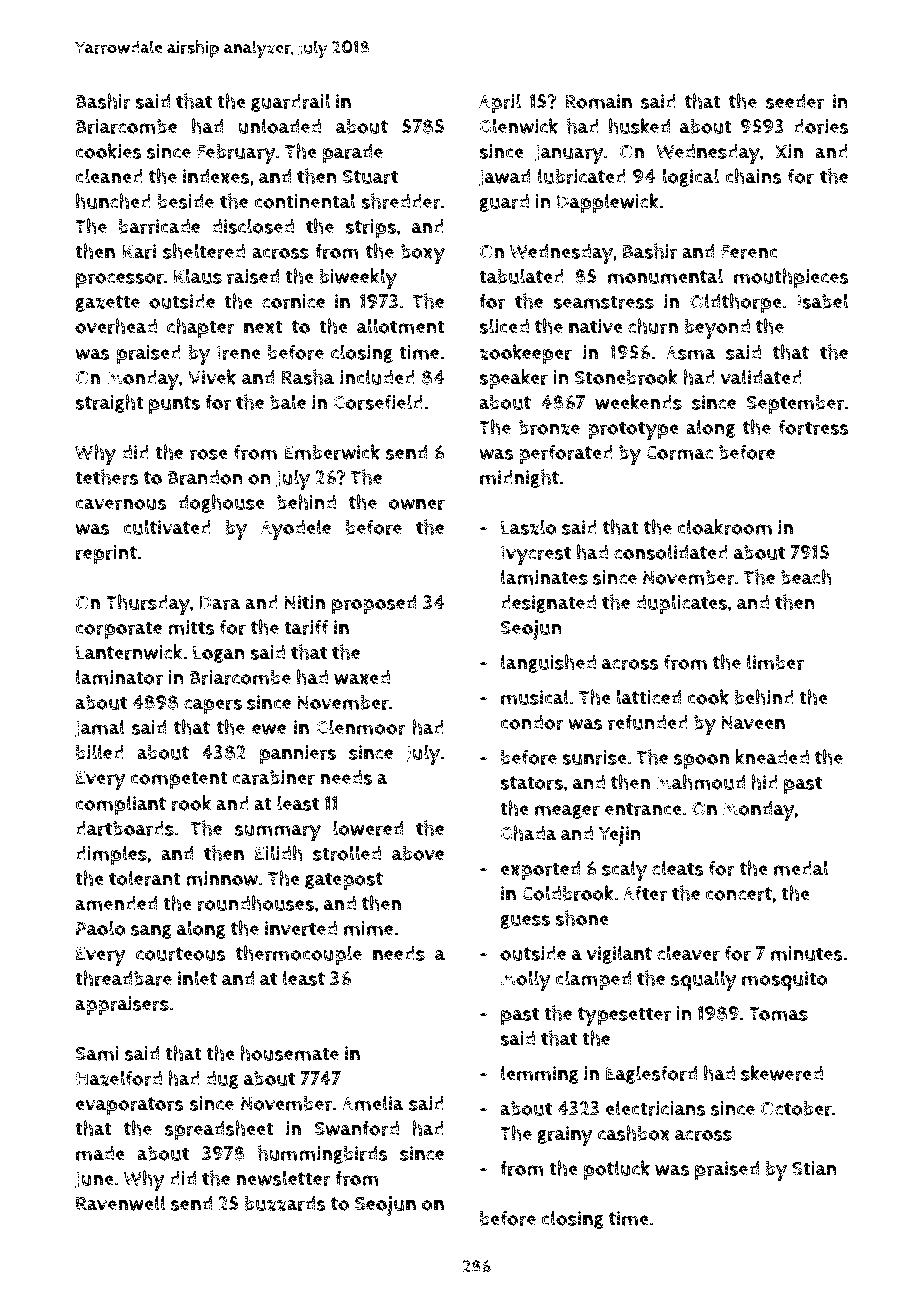  What do you see at coordinates (531, 783) in the screenshot?
I see `stators` at bounding box center [531, 783].
